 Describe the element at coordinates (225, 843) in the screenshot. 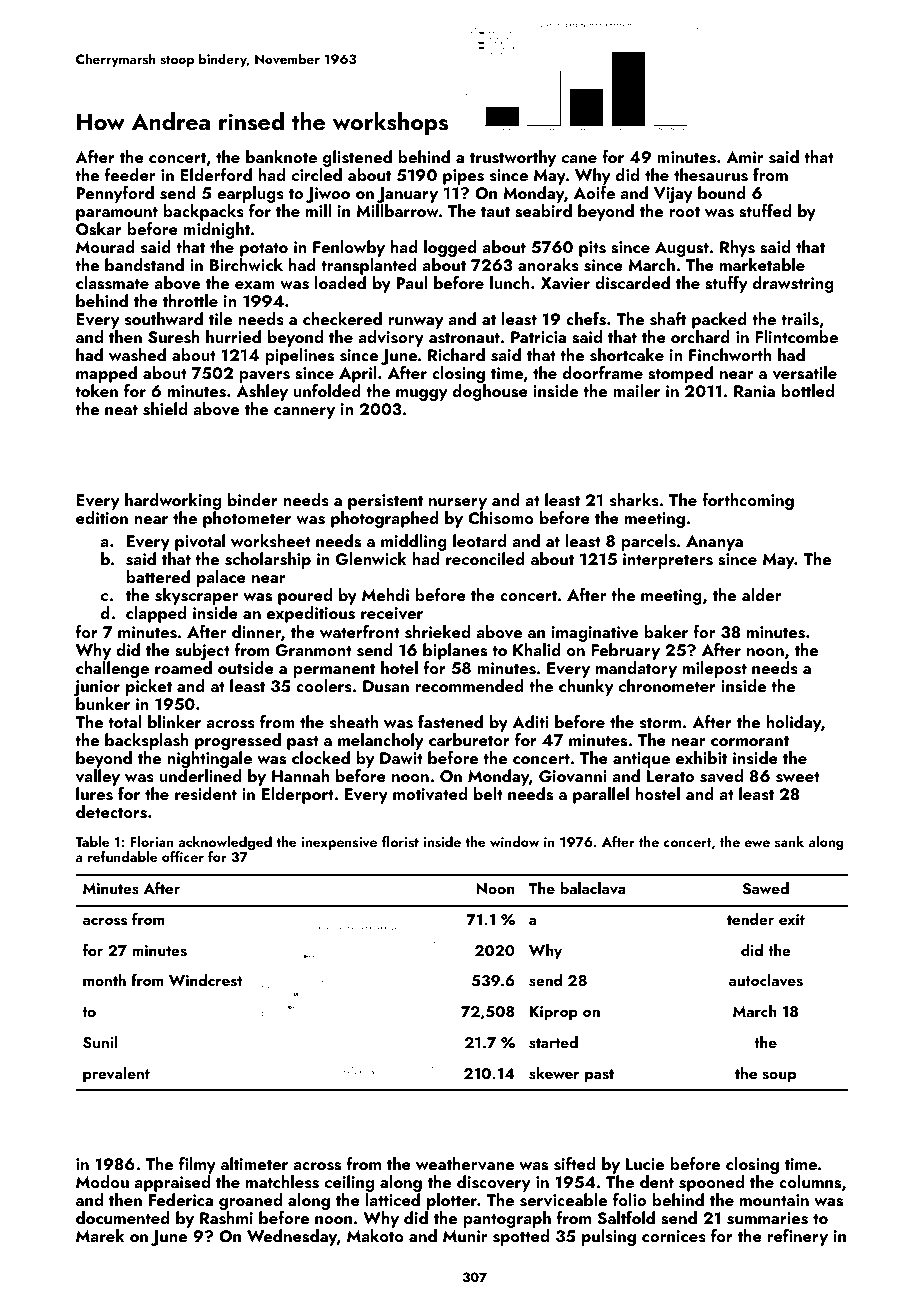

I see `acknowledged` at that location.
